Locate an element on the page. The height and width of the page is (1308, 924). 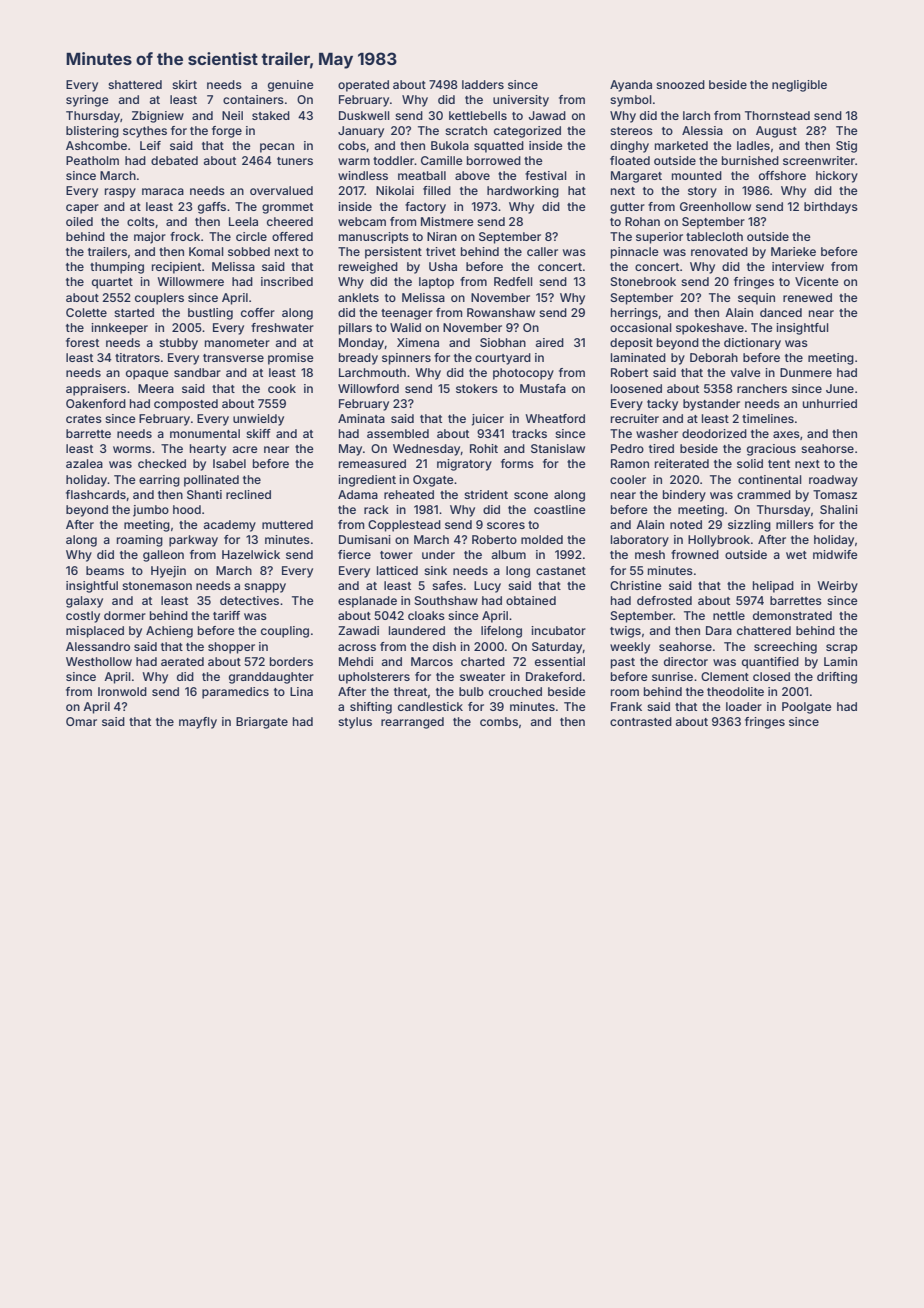
Dunmere is located at coordinates (806, 372).
